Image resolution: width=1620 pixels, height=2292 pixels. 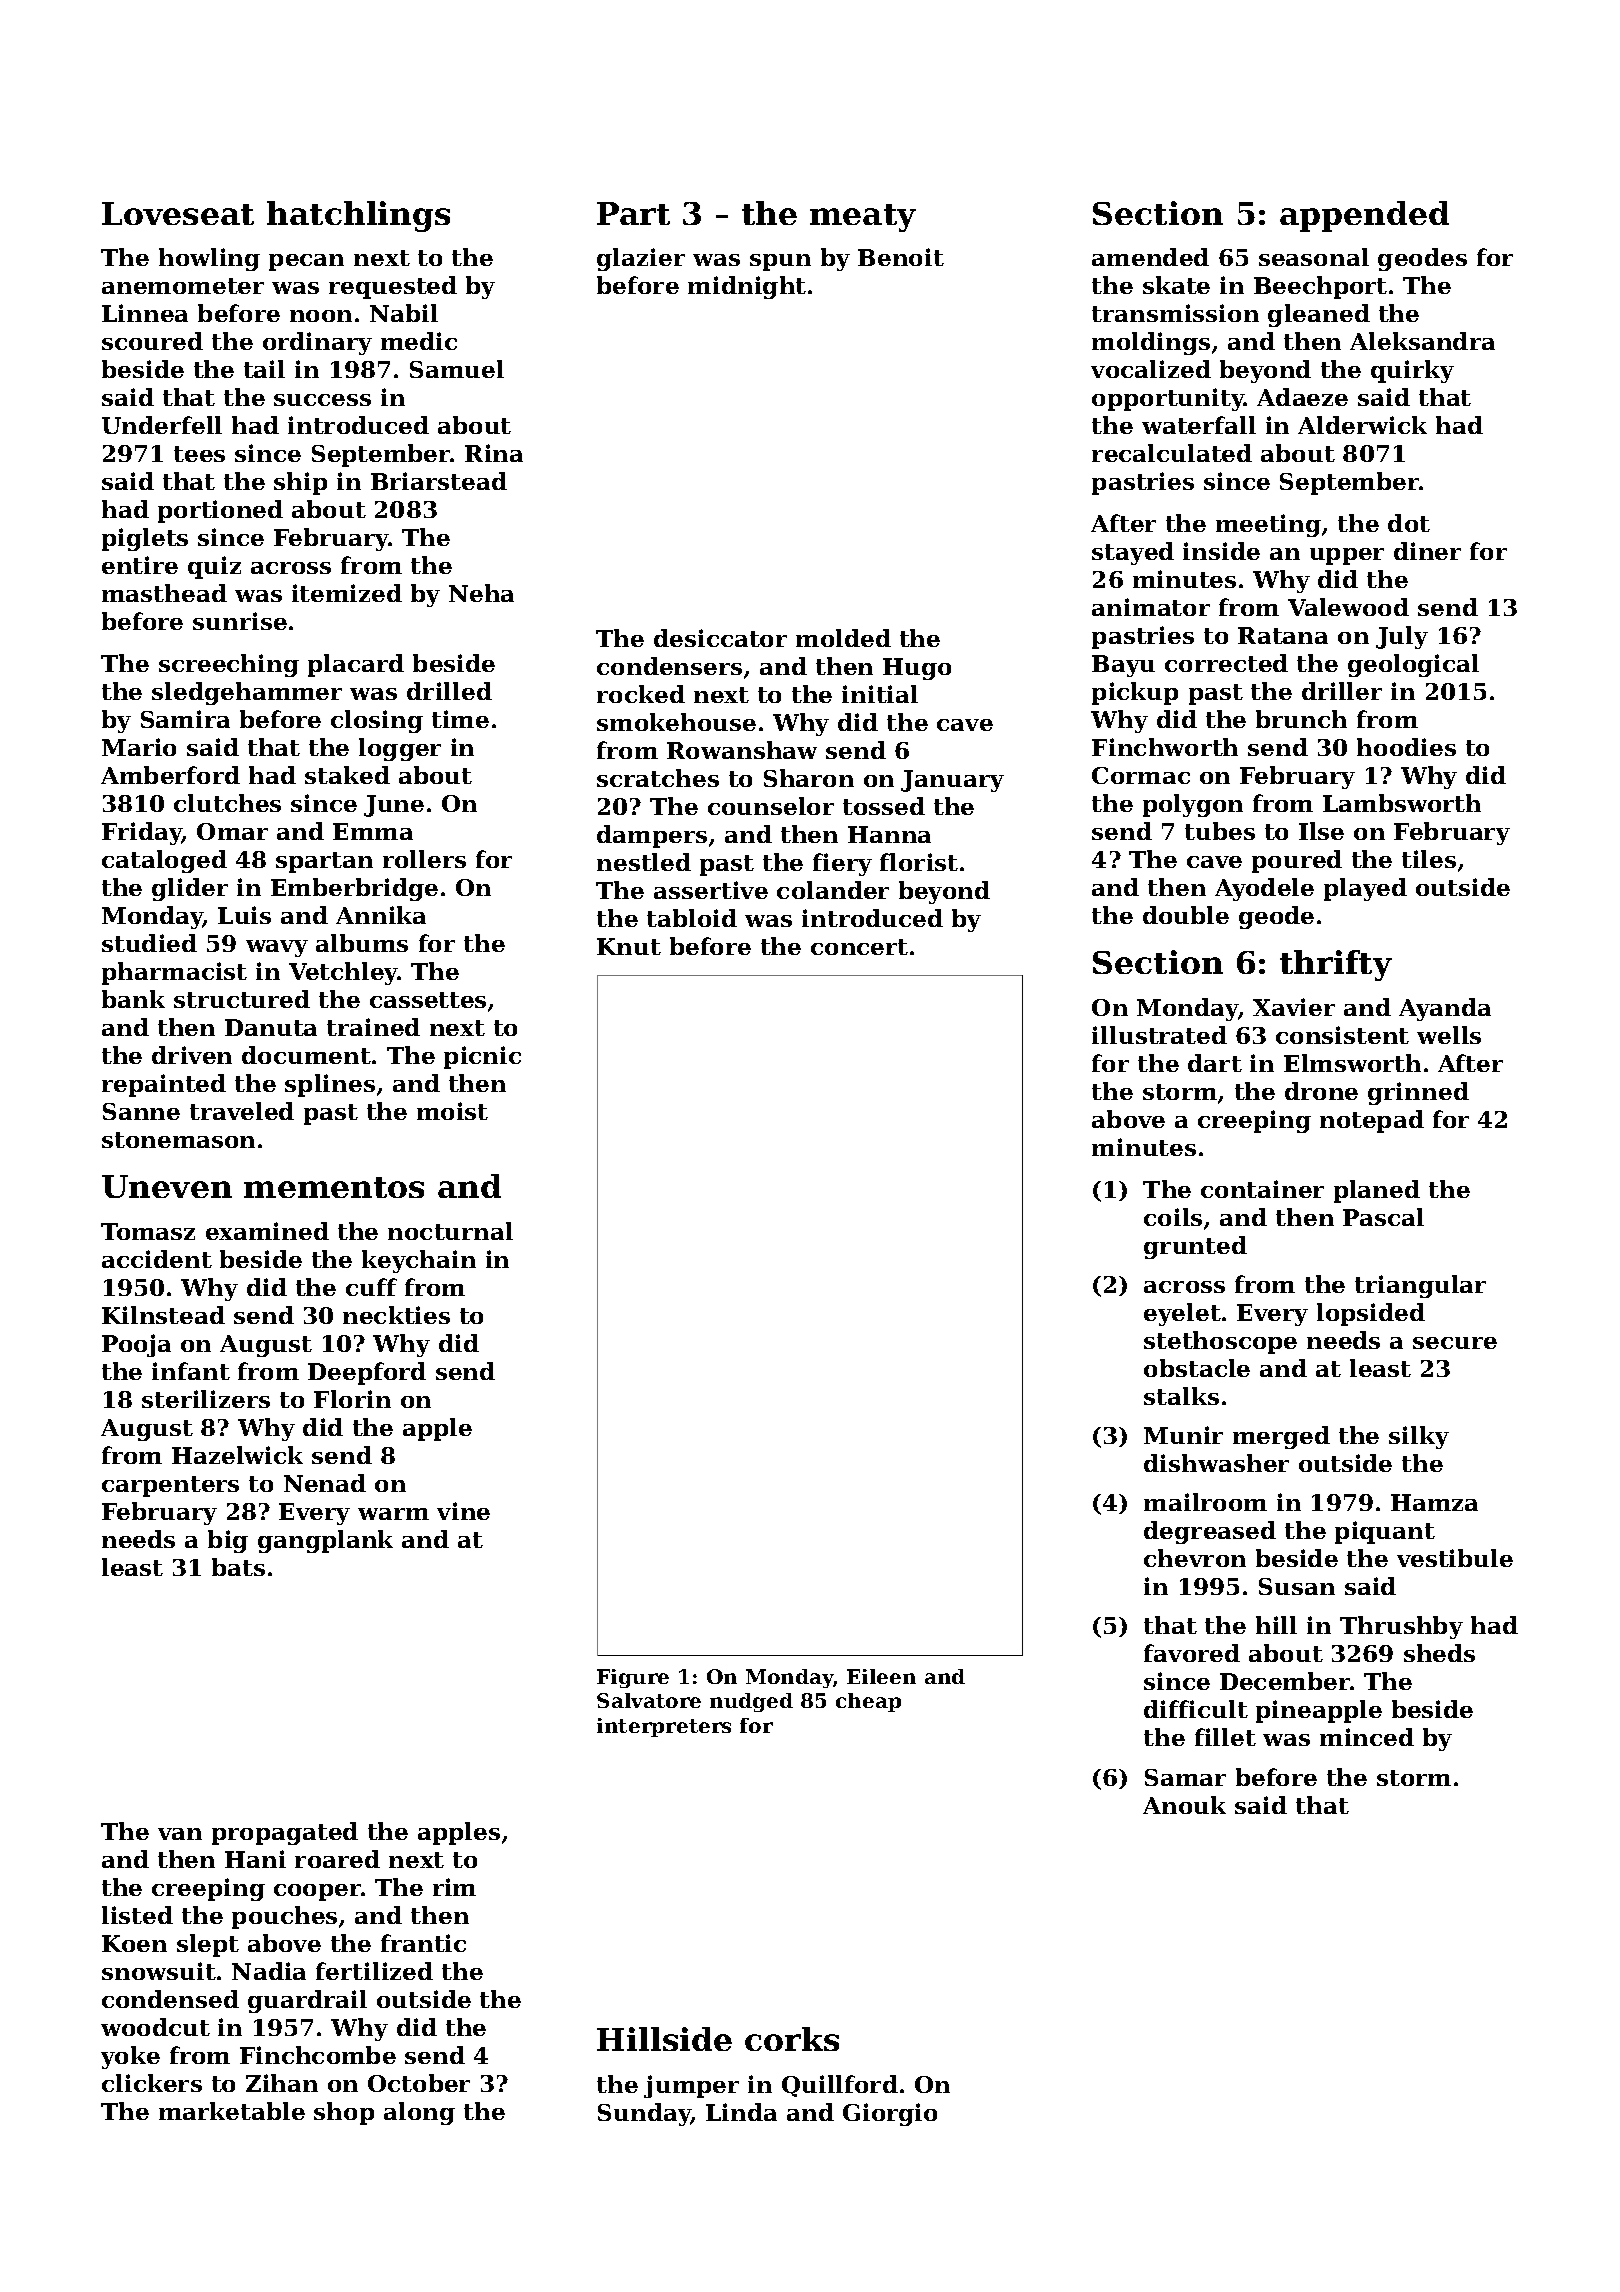 What do you see at coordinates (1182, 1314) in the screenshot?
I see `eyelet` at bounding box center [1182, 1314].
